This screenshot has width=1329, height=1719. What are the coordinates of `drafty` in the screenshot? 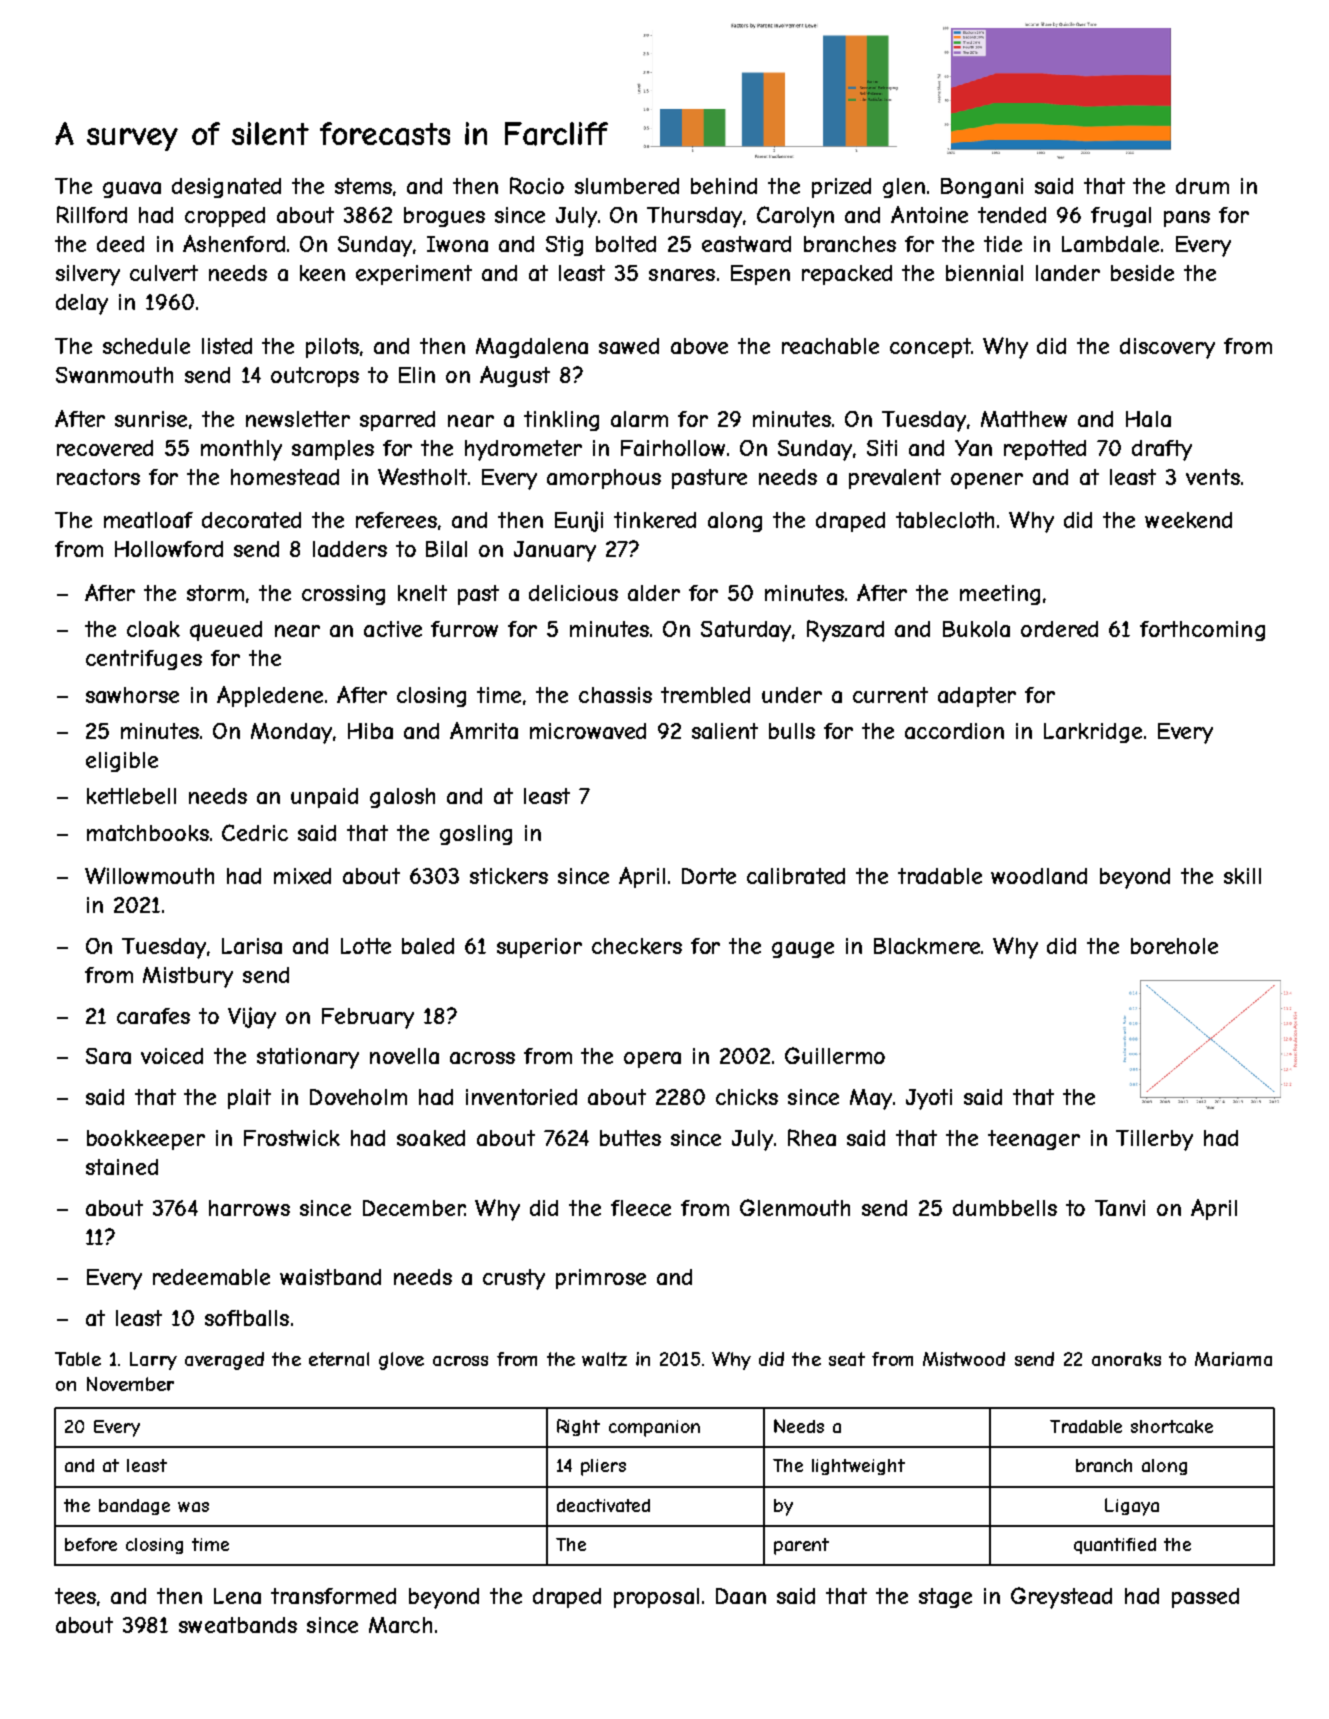 It's located at (1162, 450).
